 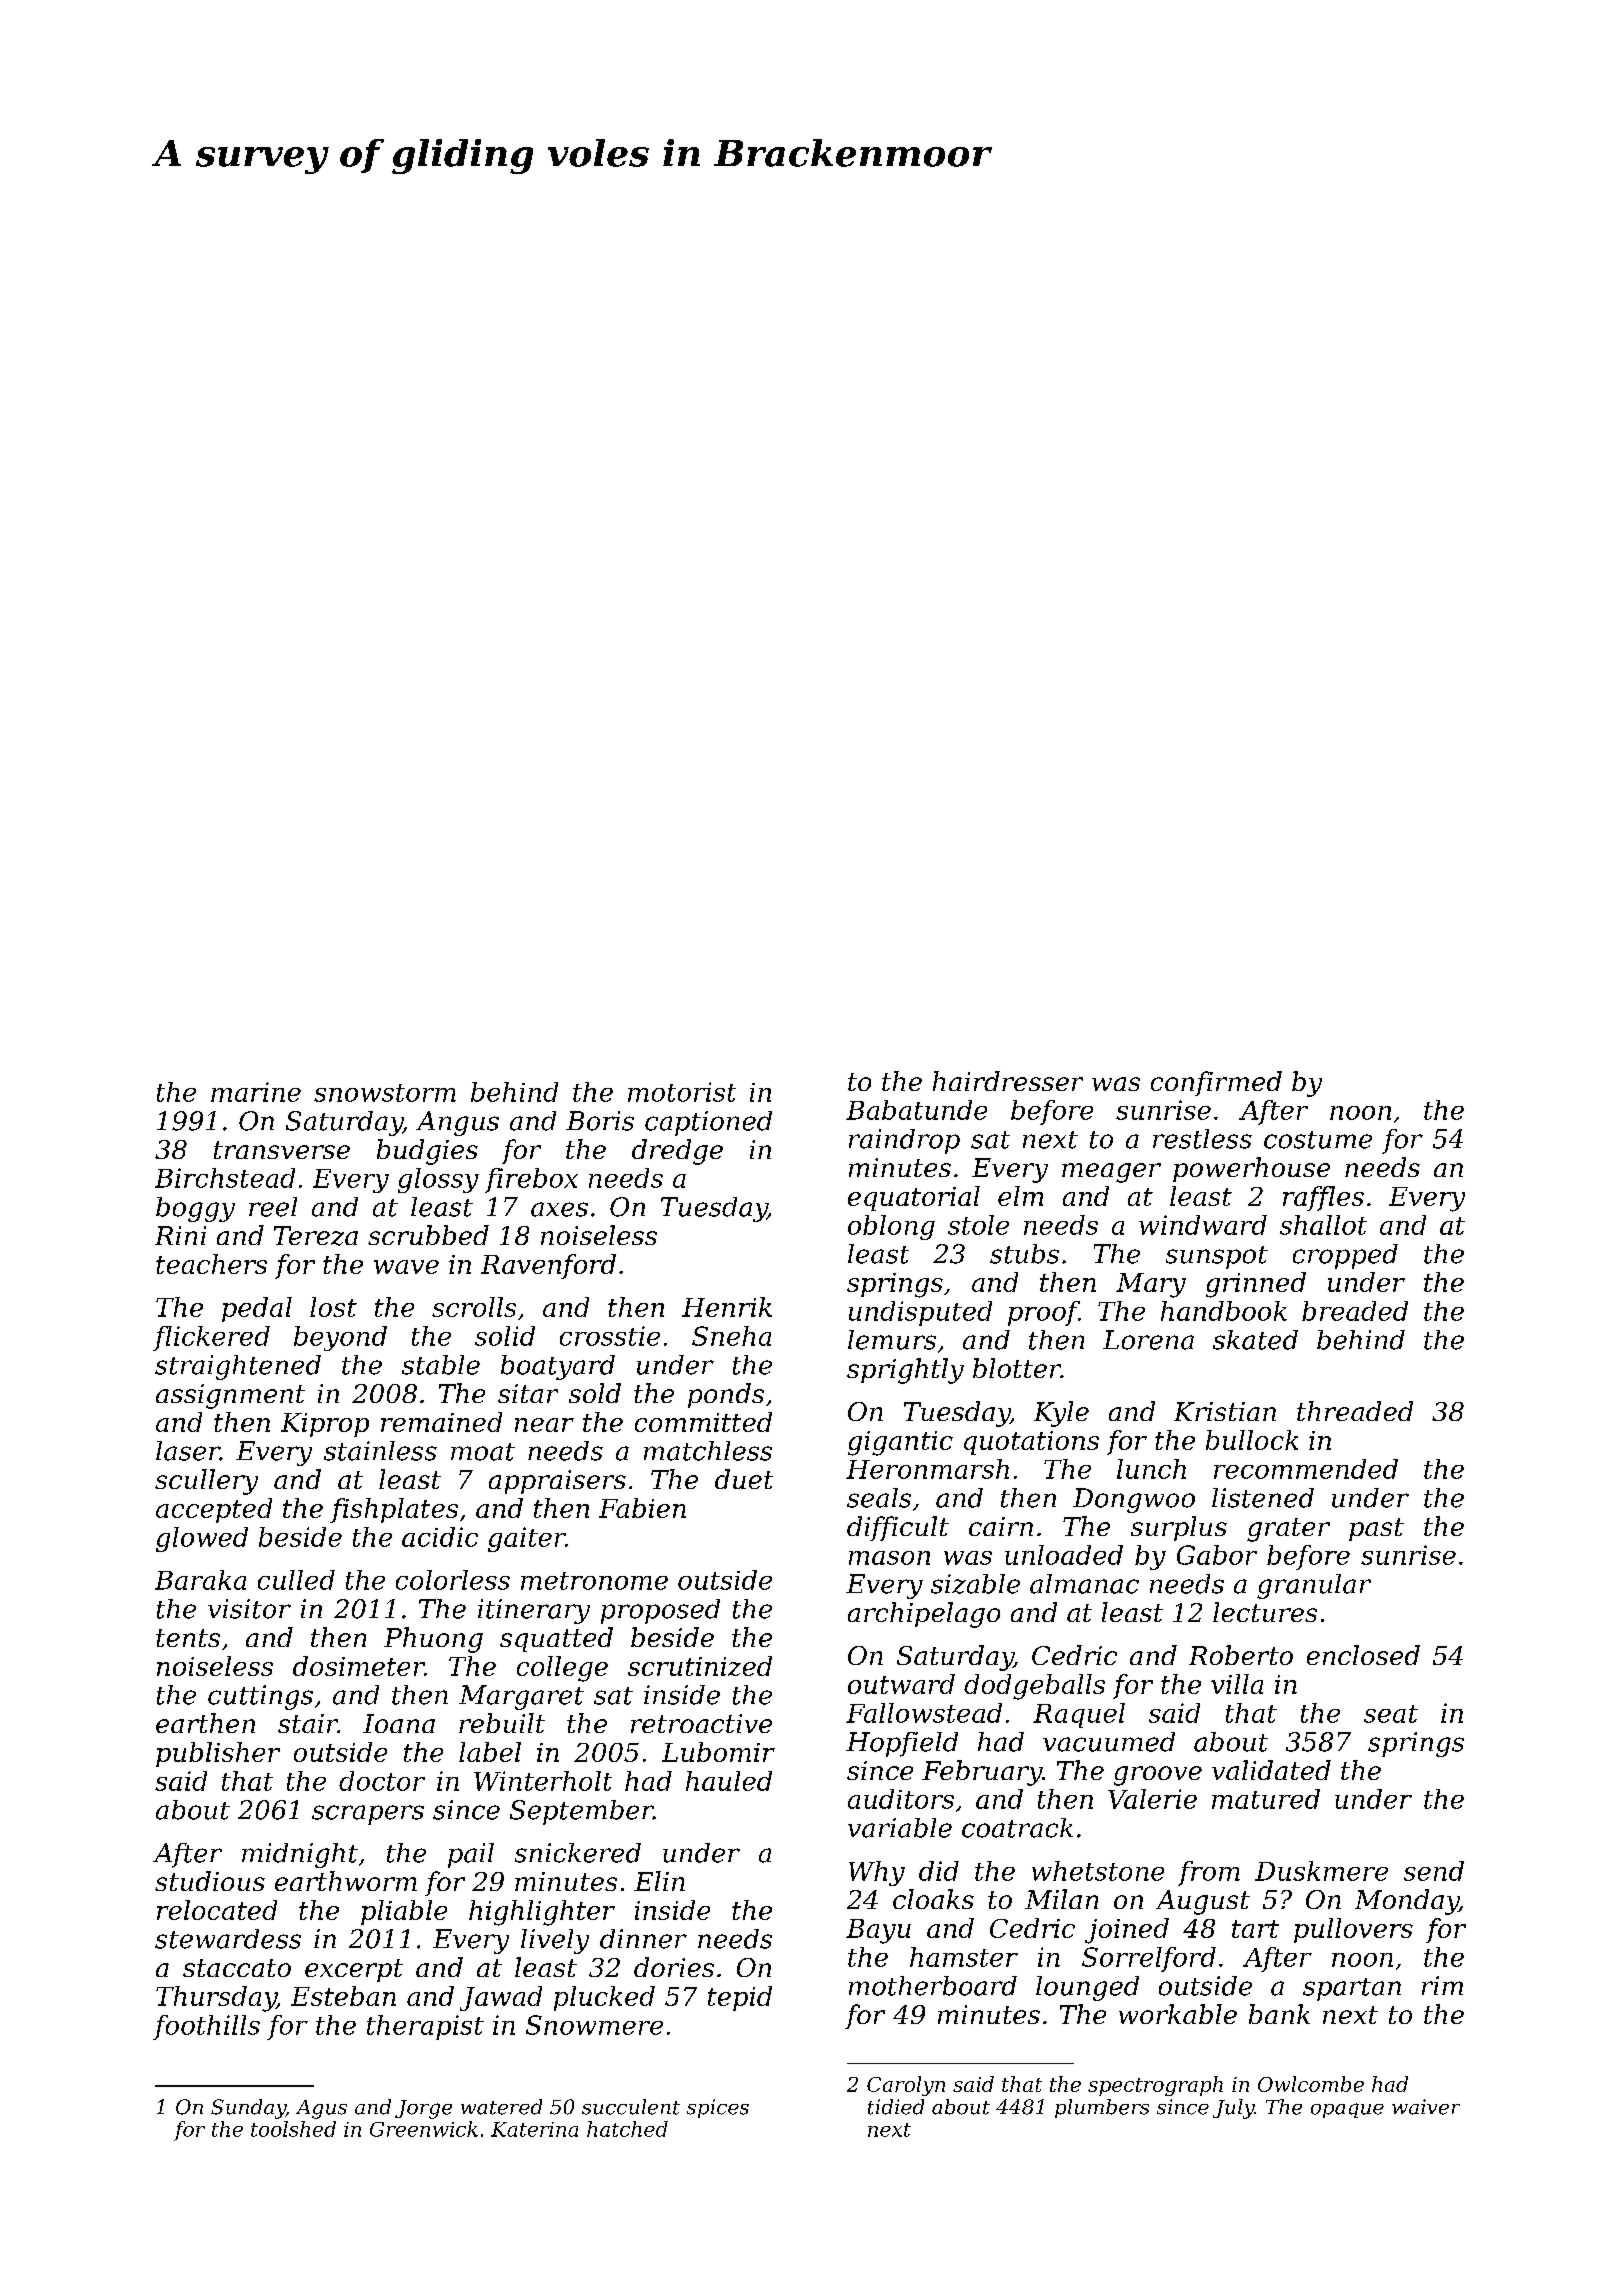 What do you see at coordinates (1265, 1612) in the screenshot?
I see `lectures` at bounding box center [1265, 1612].
